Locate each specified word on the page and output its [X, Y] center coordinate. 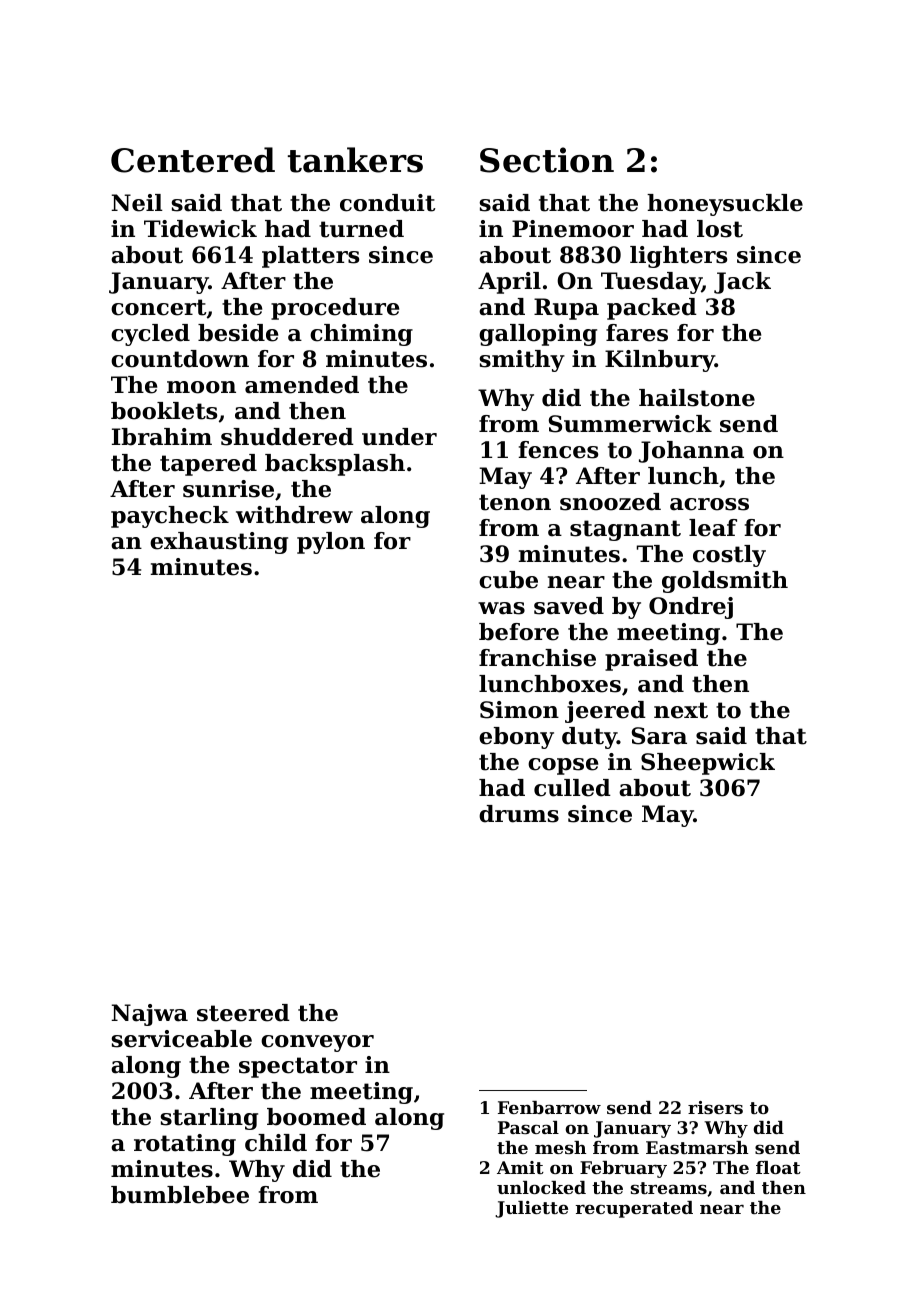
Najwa [149, 1015]
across [709, 504]
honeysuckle [725, 205]
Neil [137, 203]
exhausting [219, 543]
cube [508, 580]
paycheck [170, 517]
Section [547, 160]
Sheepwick [708, 764]
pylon [331, 543]
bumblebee [180, 1195]
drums [519, 814]
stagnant [625, 530]
